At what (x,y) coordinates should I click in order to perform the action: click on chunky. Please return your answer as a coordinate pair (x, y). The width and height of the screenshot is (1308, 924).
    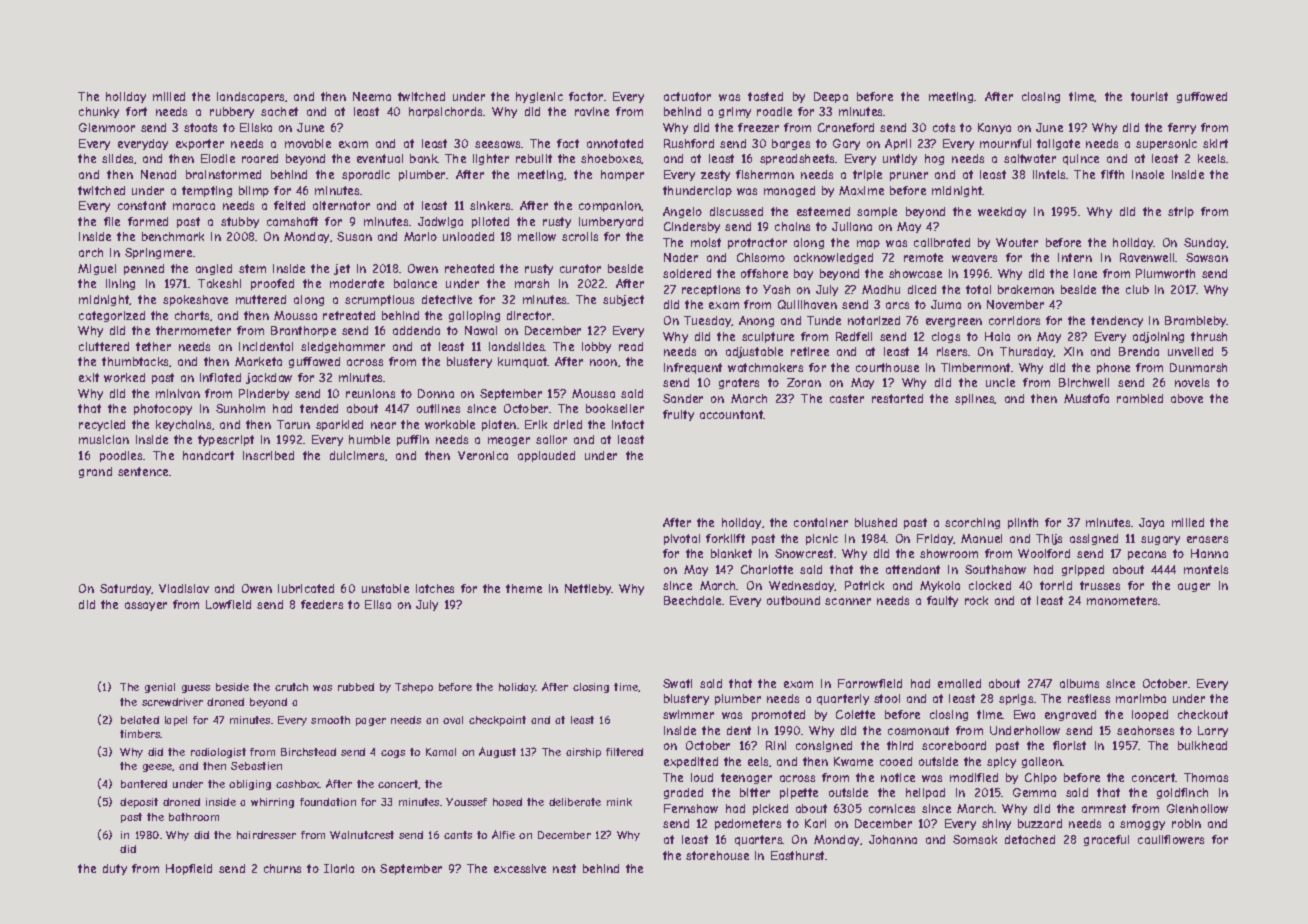
    Looking at the image, I should click on (99, 112).
